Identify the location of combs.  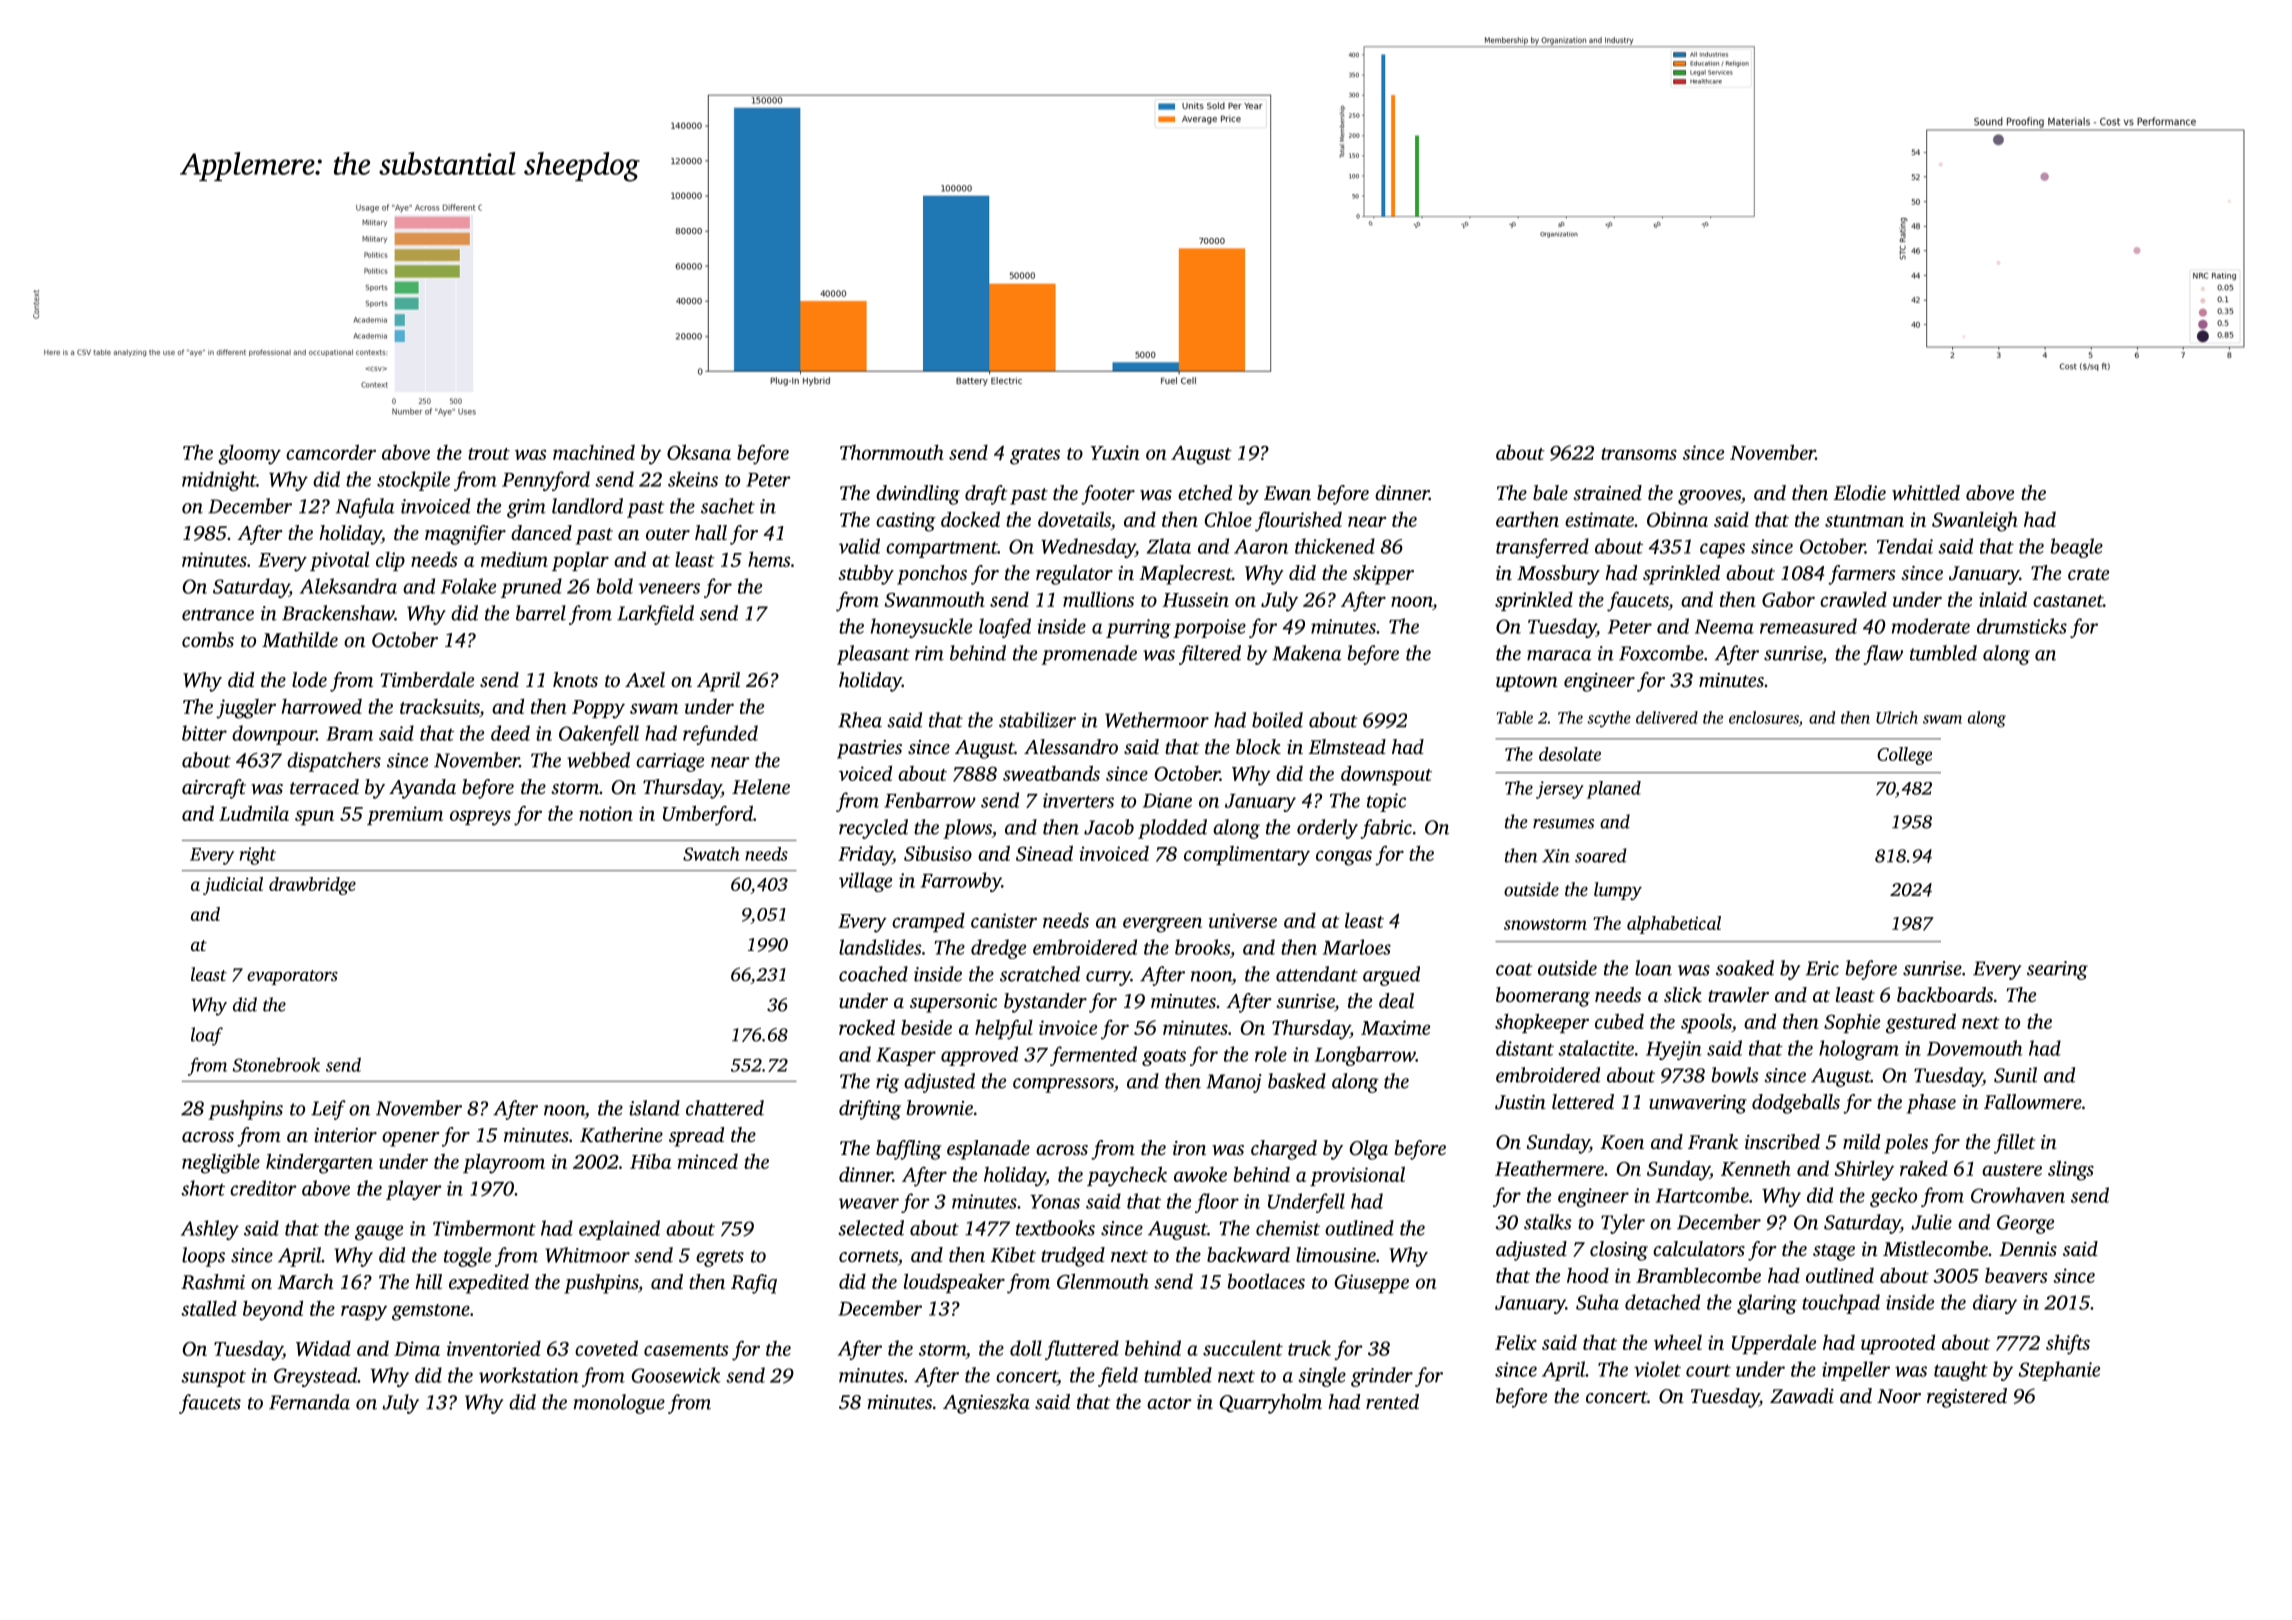
(208, 639).
